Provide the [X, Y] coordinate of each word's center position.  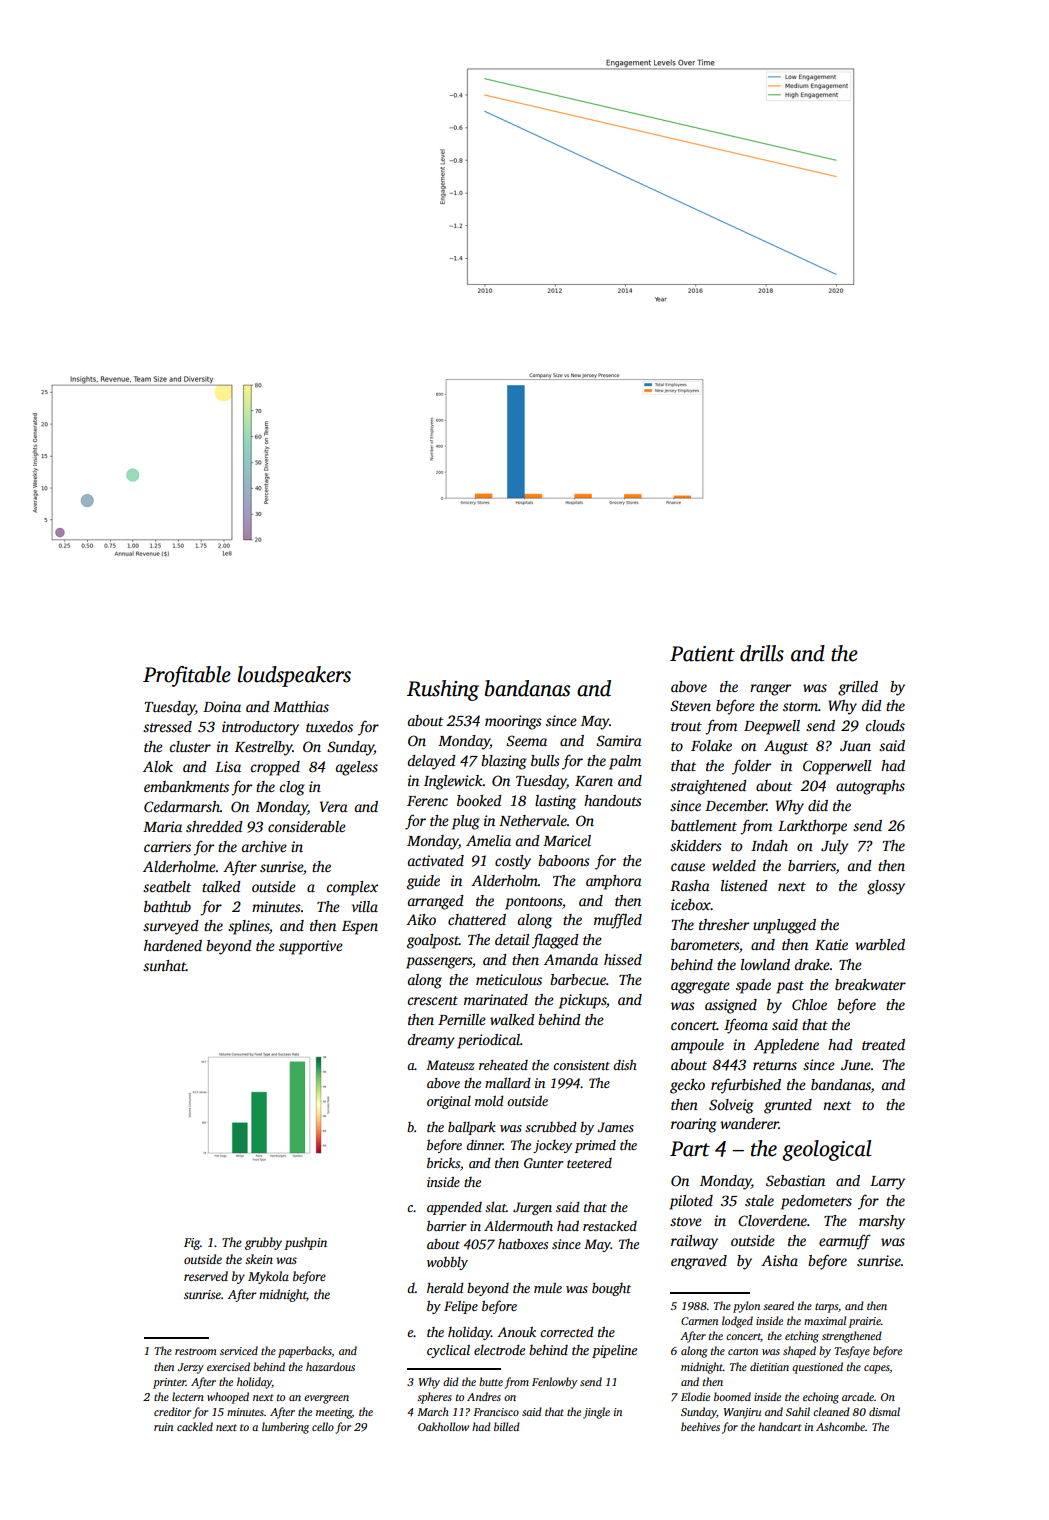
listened [744, 885]
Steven [690, 705]
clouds [885, 725]
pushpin [305, 1243]
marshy [882, 1222]
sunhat [164, 965]
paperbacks [305, 1352]
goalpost [433, 941]
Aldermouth [518, 1225]
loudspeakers [294, 676]
